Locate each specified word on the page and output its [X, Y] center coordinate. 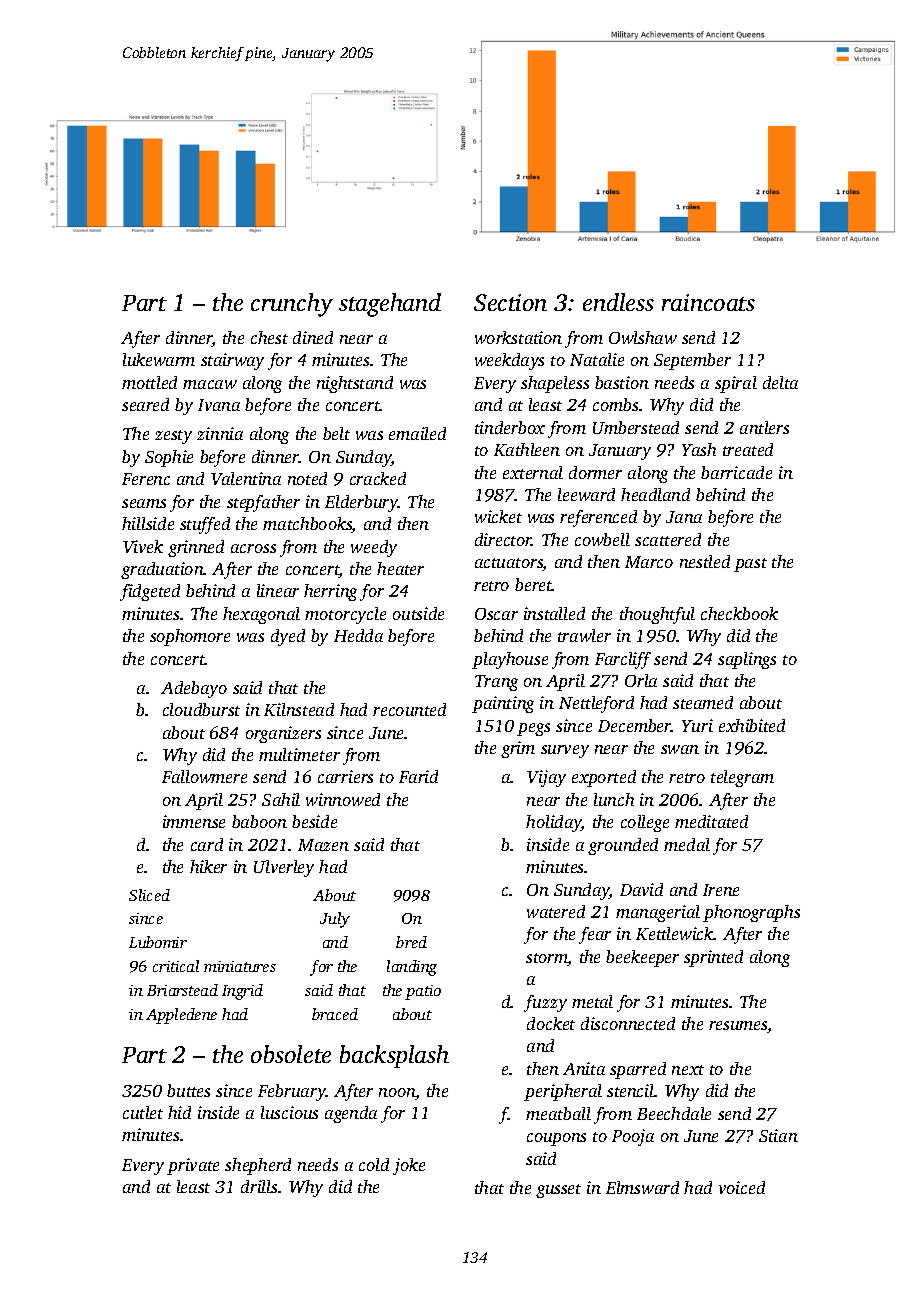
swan [680, 749]
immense [194, 821]
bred [411, 942]
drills [259, 1186]
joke [409, 1166]
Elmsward [642, 1187]
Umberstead [636, 427]
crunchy [292, 305]
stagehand [390, 305]
